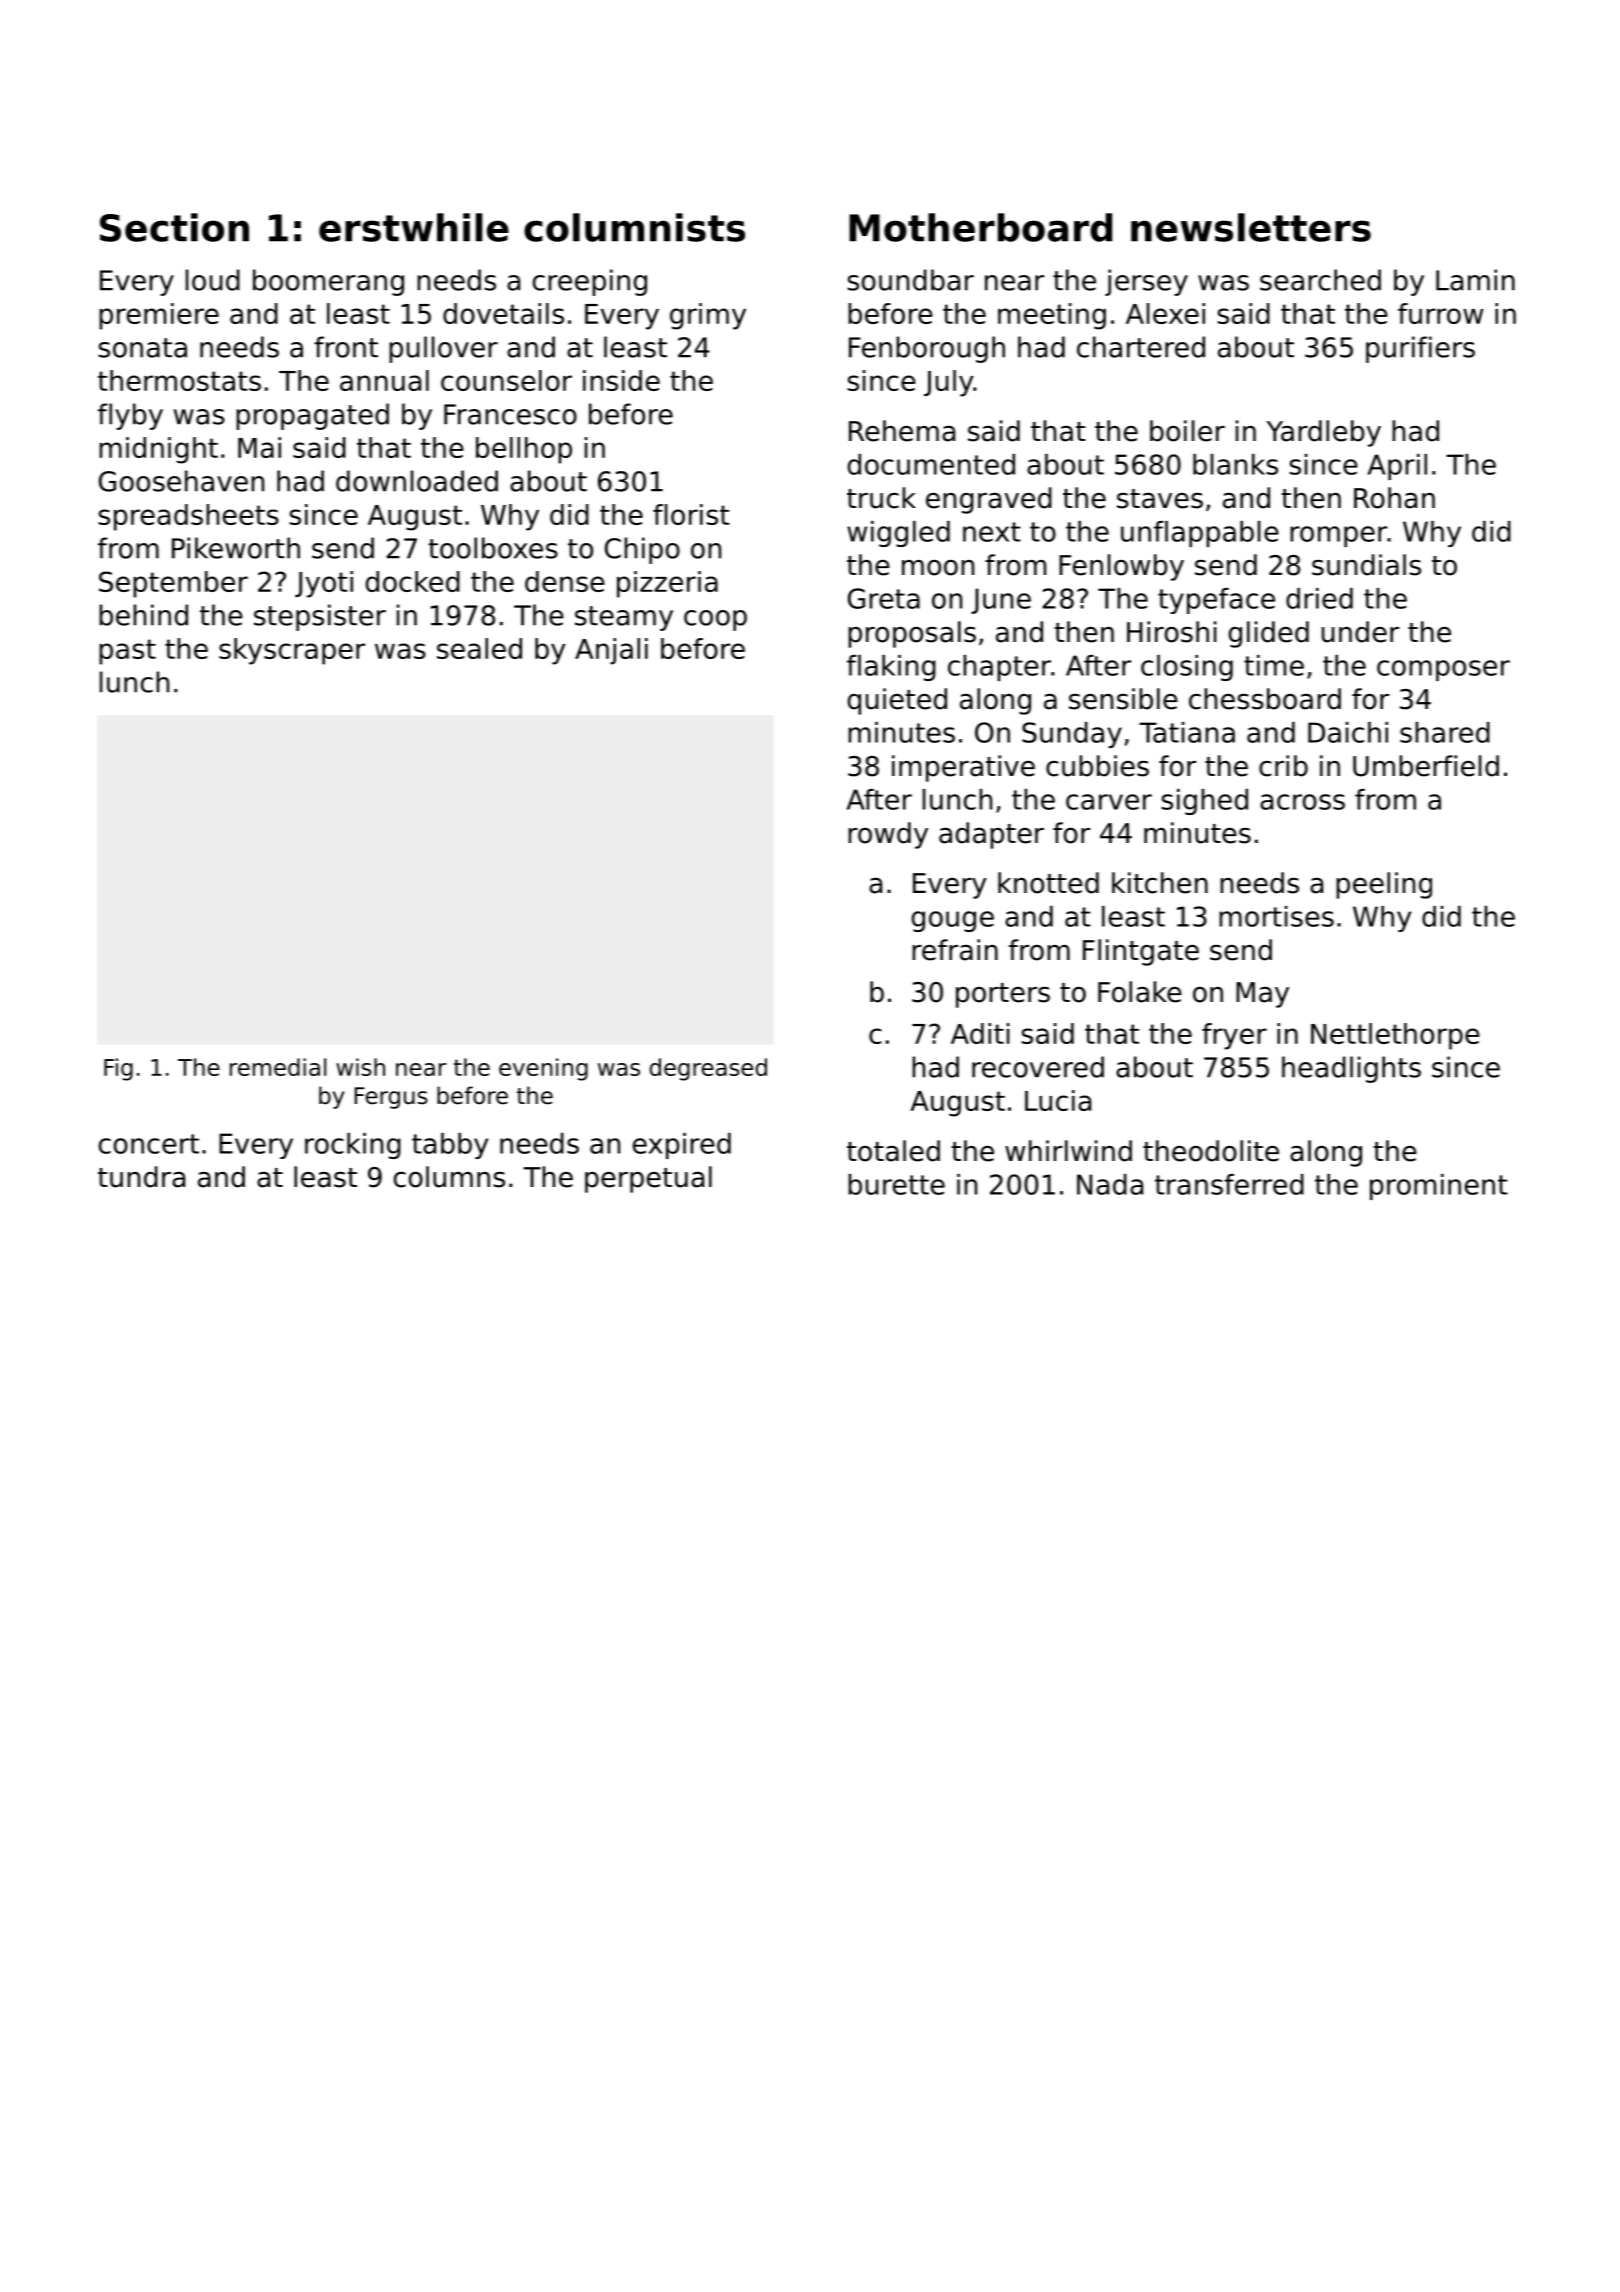 The image size is (1620, 2292). Describe the element at coordinates (980, 227) in the screenshot. I see `Motherboard` at that location.
